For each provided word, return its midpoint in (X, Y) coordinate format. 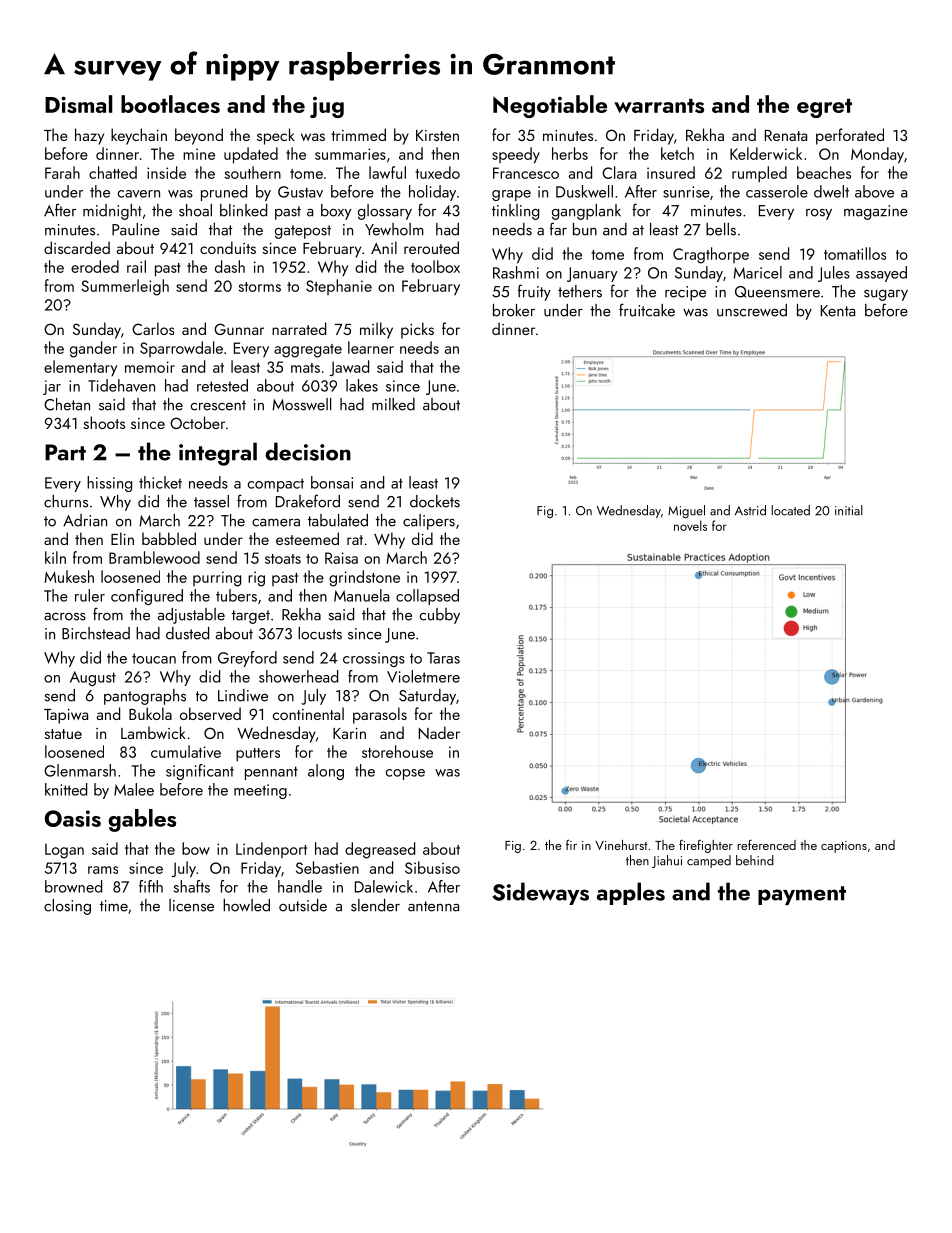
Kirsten (437, 135)
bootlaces (170, 104)
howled (246, 905)
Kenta (838, 311)
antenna (433, 906)
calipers (429, 522)
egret (824, 108)
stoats (283, 559)
